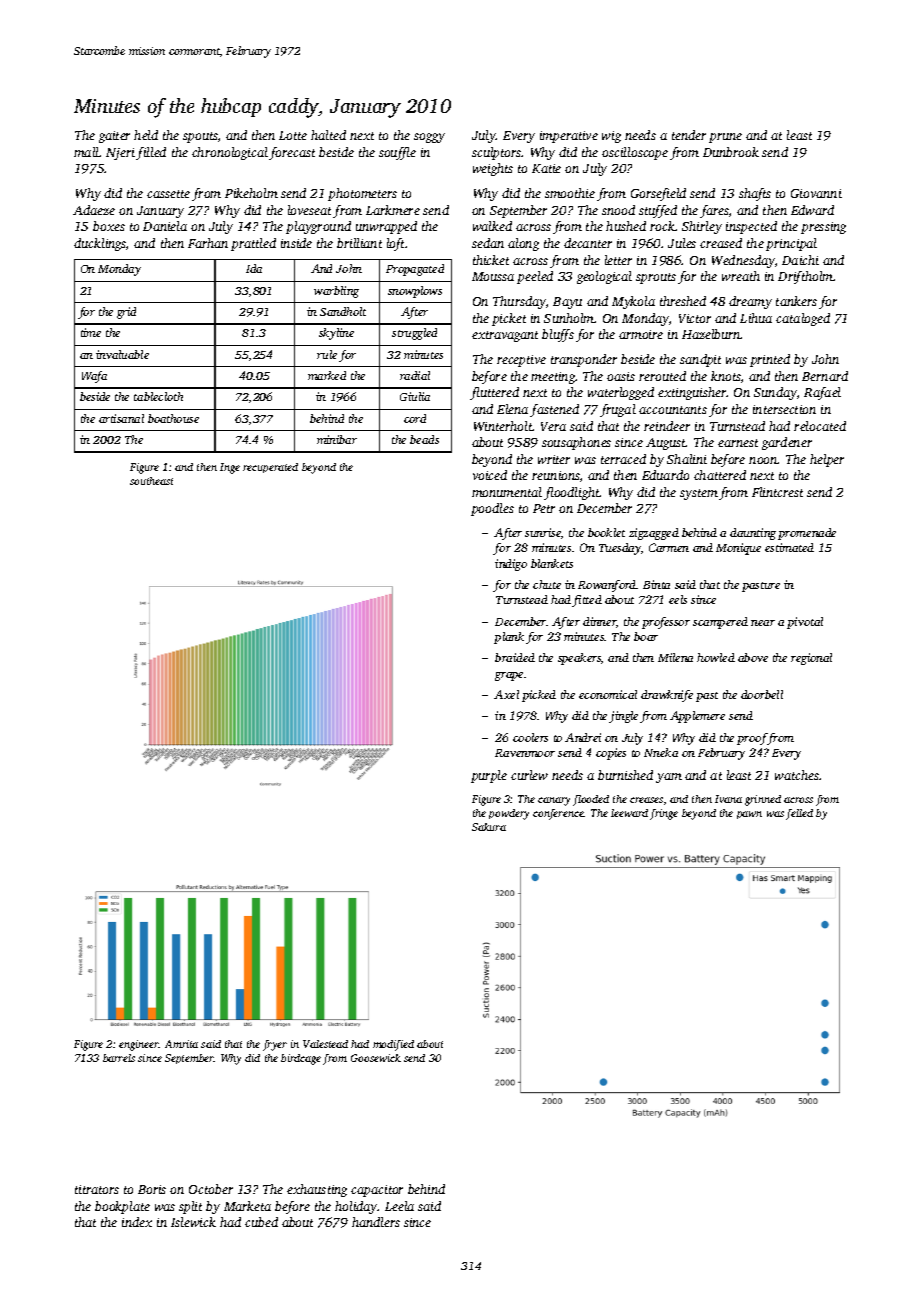  What do you see at coordinates (511, 565) in the image?
I see `indigo` at bounding box center [511, 565].
